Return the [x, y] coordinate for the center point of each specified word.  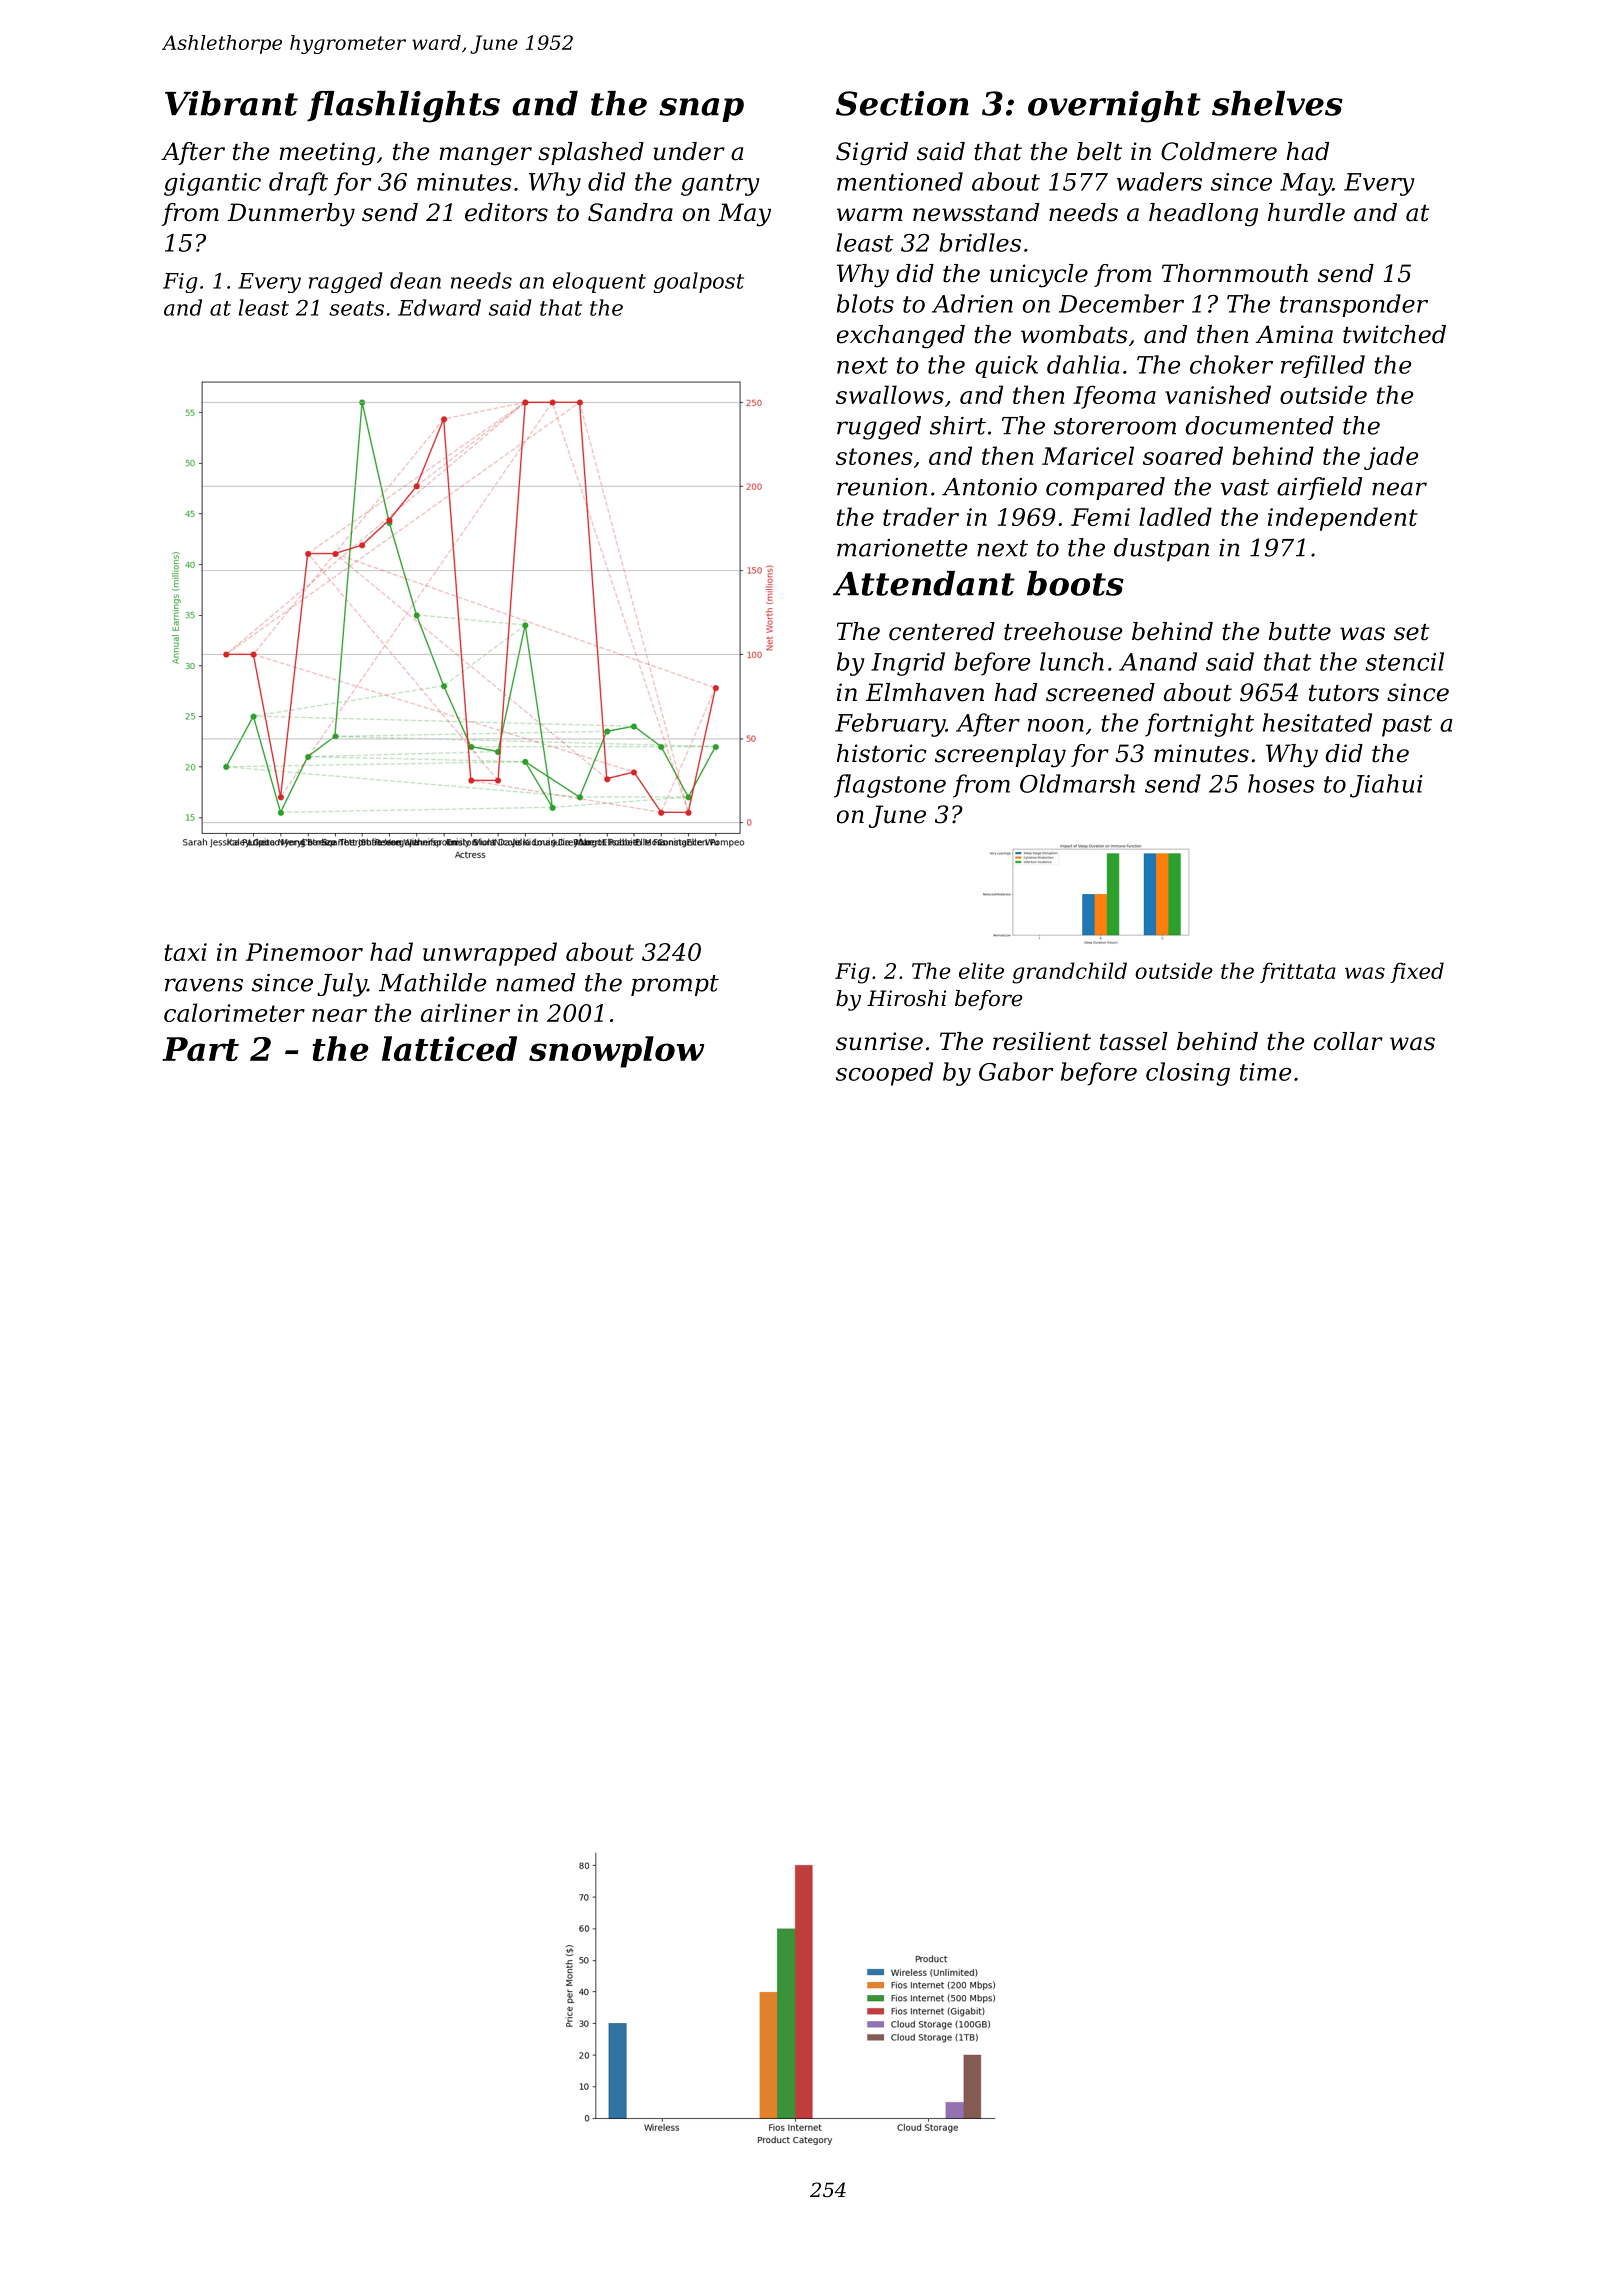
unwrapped [490, 954]
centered [942, 631]
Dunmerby [291, 215]
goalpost [698, 282]
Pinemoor [304, 952]
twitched [1394, 334]
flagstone [890, 786]
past [1407, 726]
